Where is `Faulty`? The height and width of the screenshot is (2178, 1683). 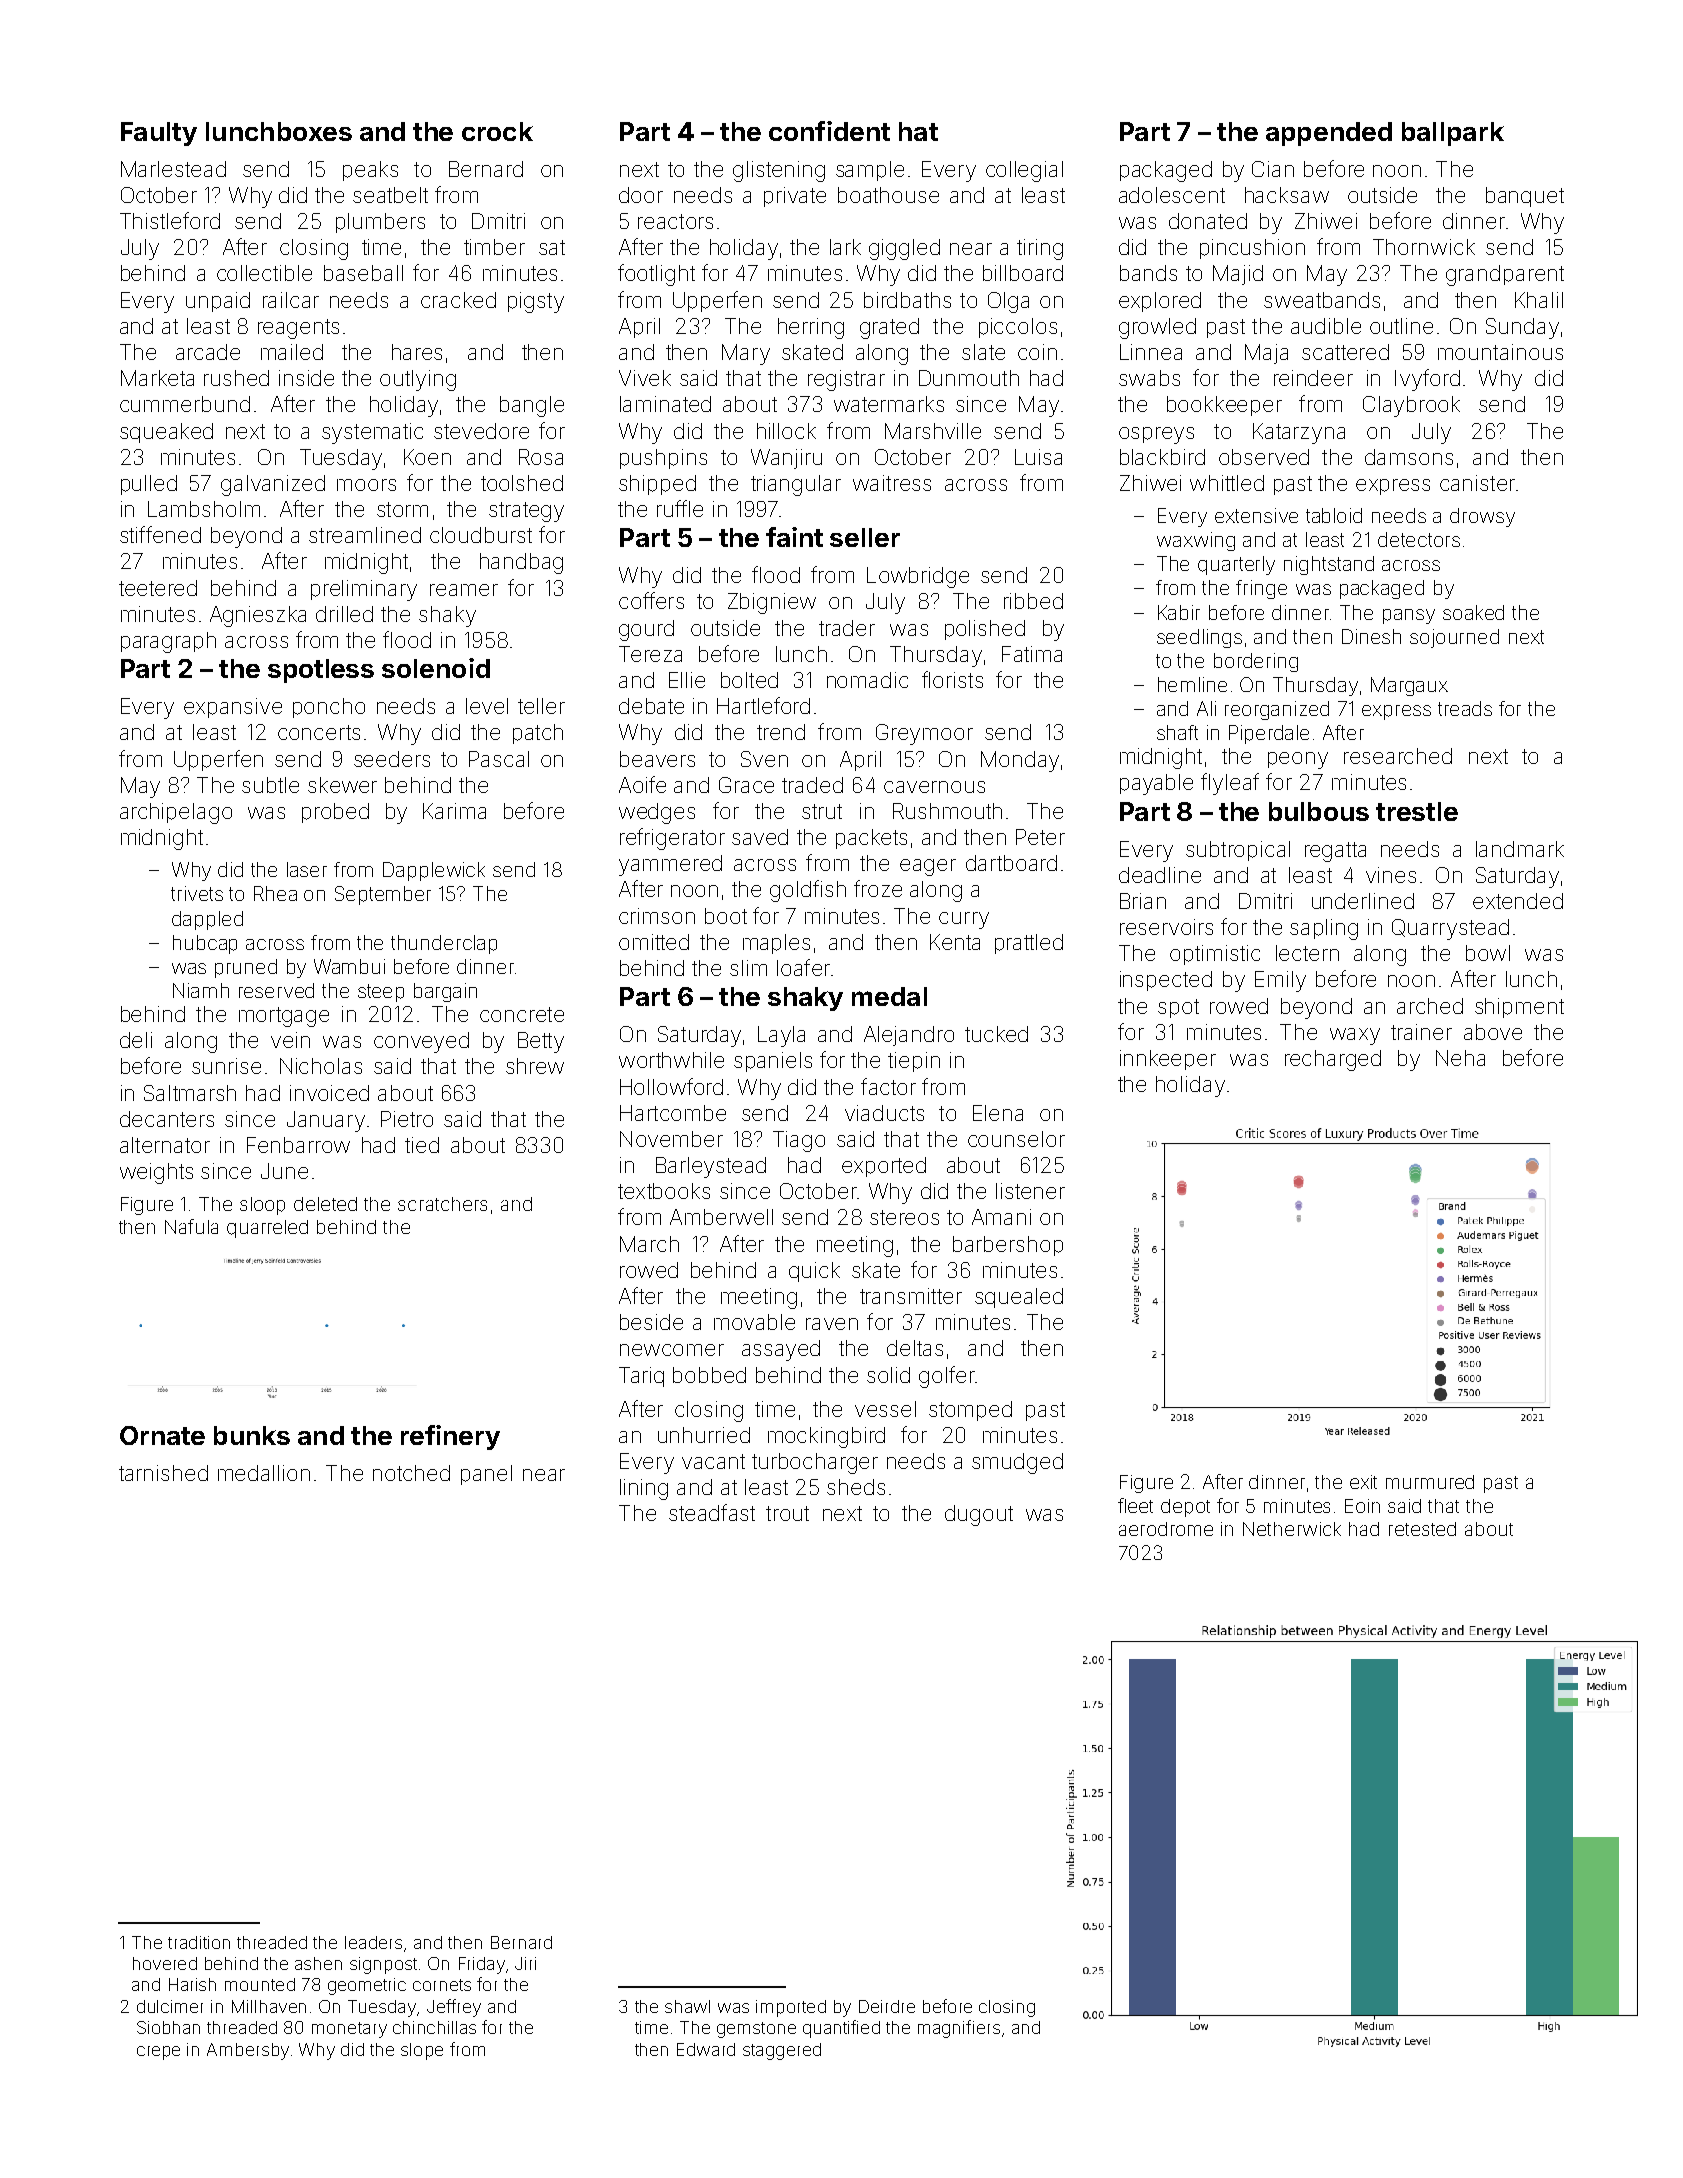
Faulty is located at coordinates (159, 134).
